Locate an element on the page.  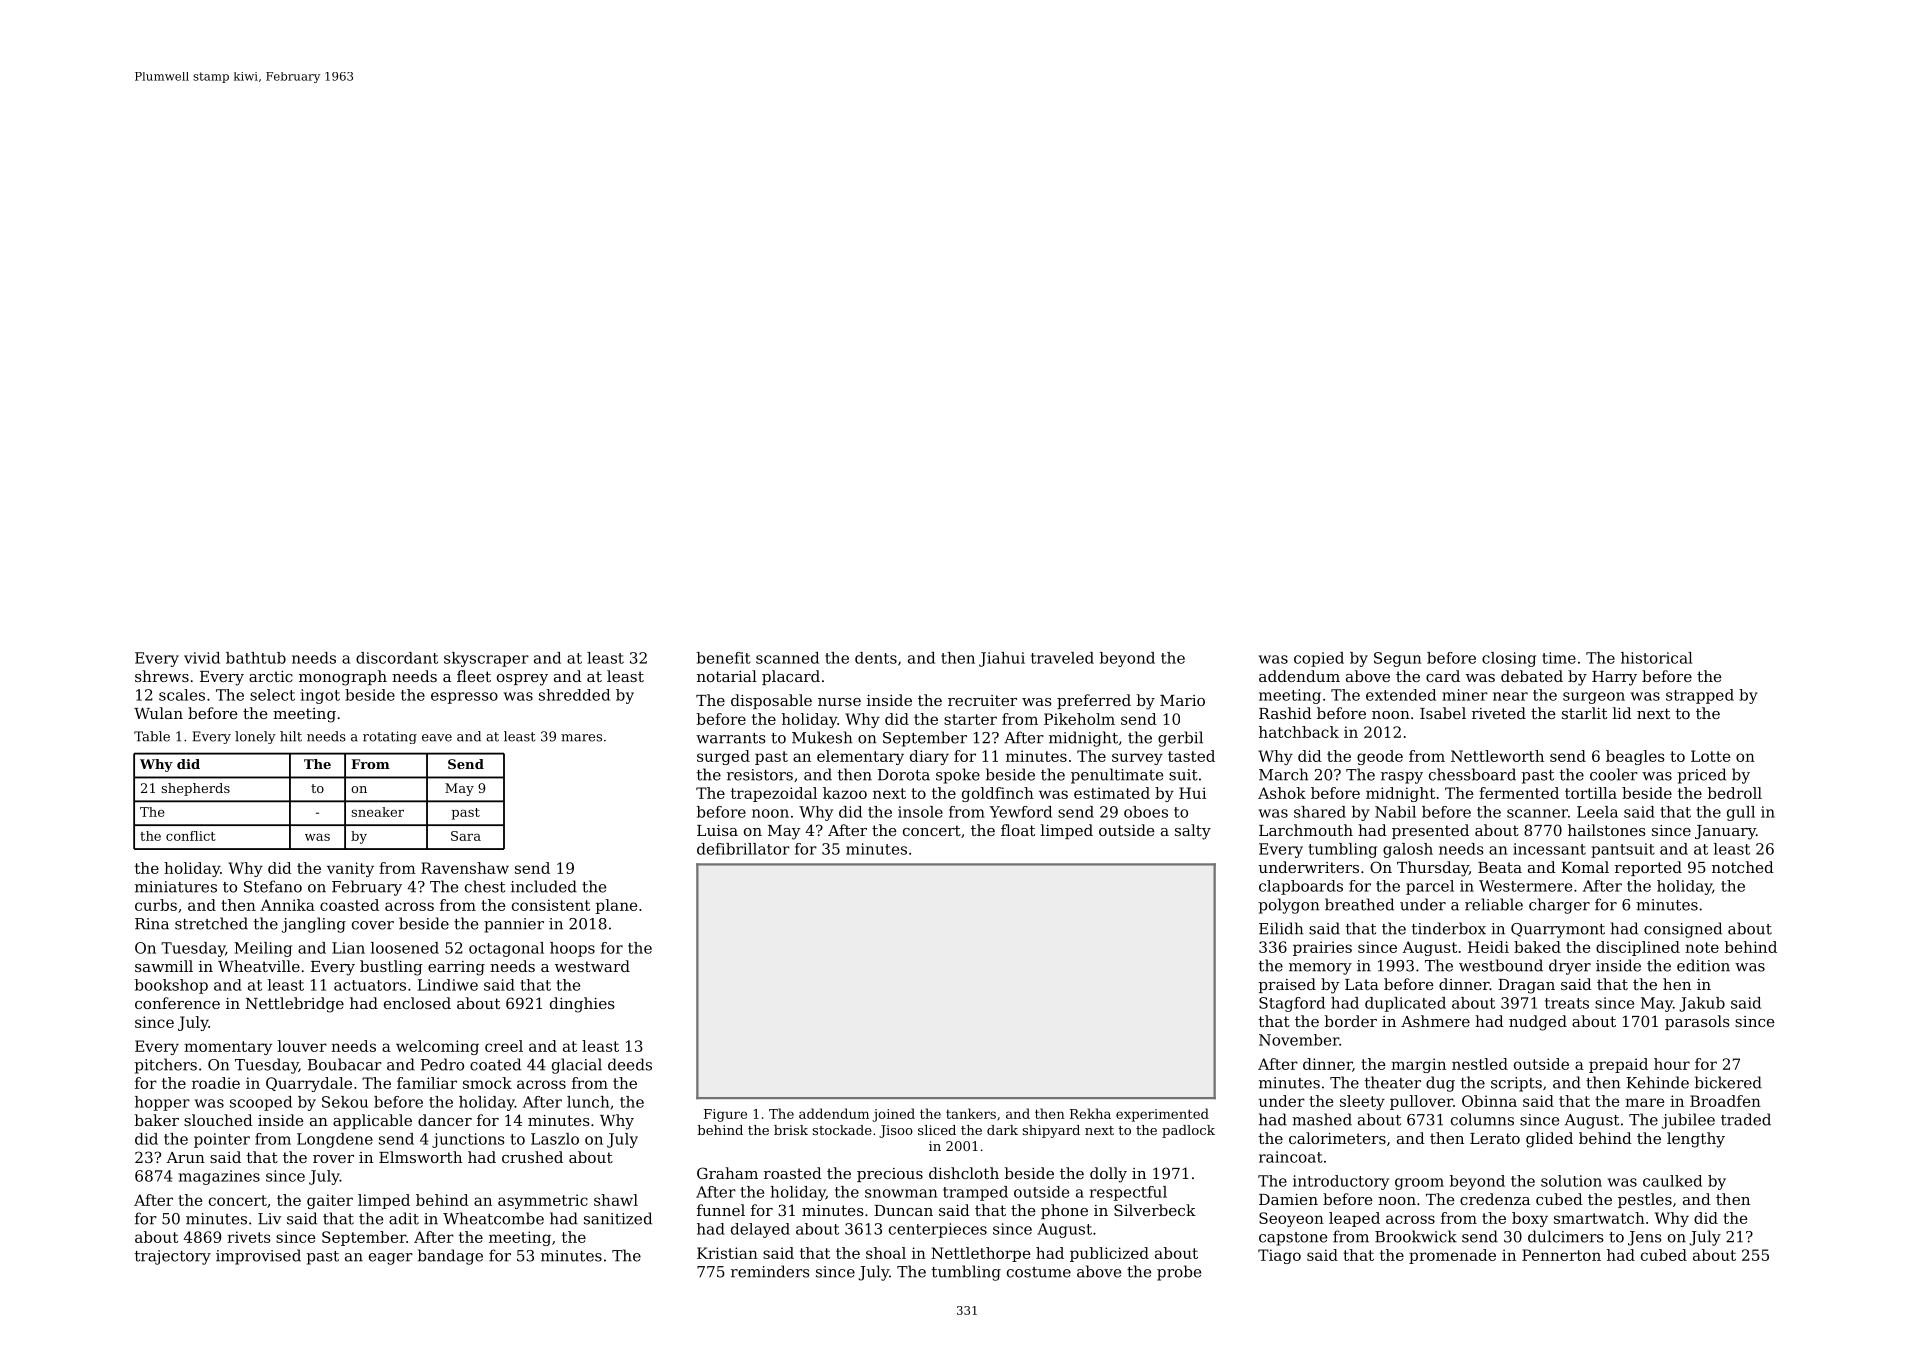
lonely is located at coordinates (255, 737).
